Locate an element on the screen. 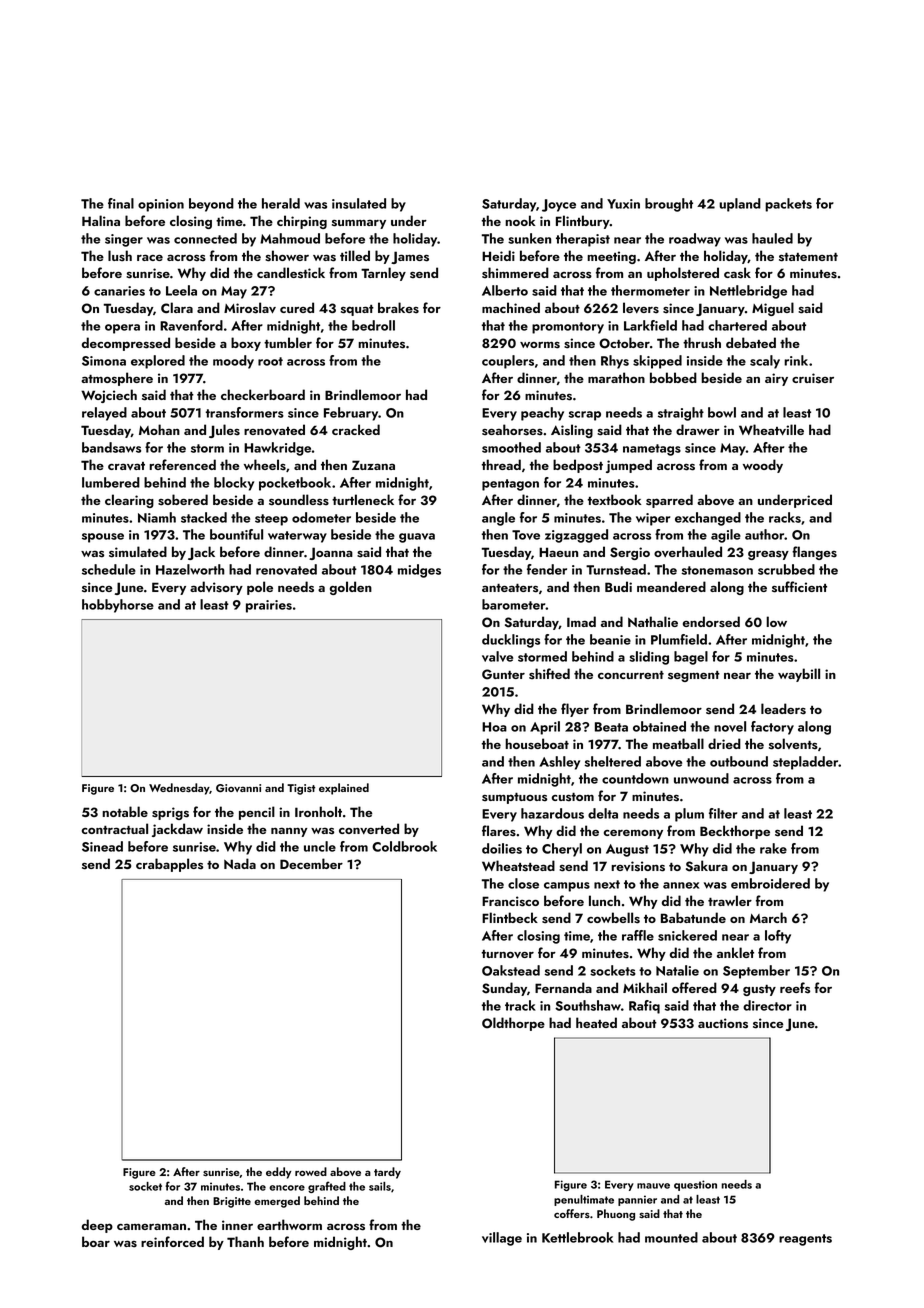 The width and height of the screenshot is (924, 1308). machined is located at coordinates (511, 307).
